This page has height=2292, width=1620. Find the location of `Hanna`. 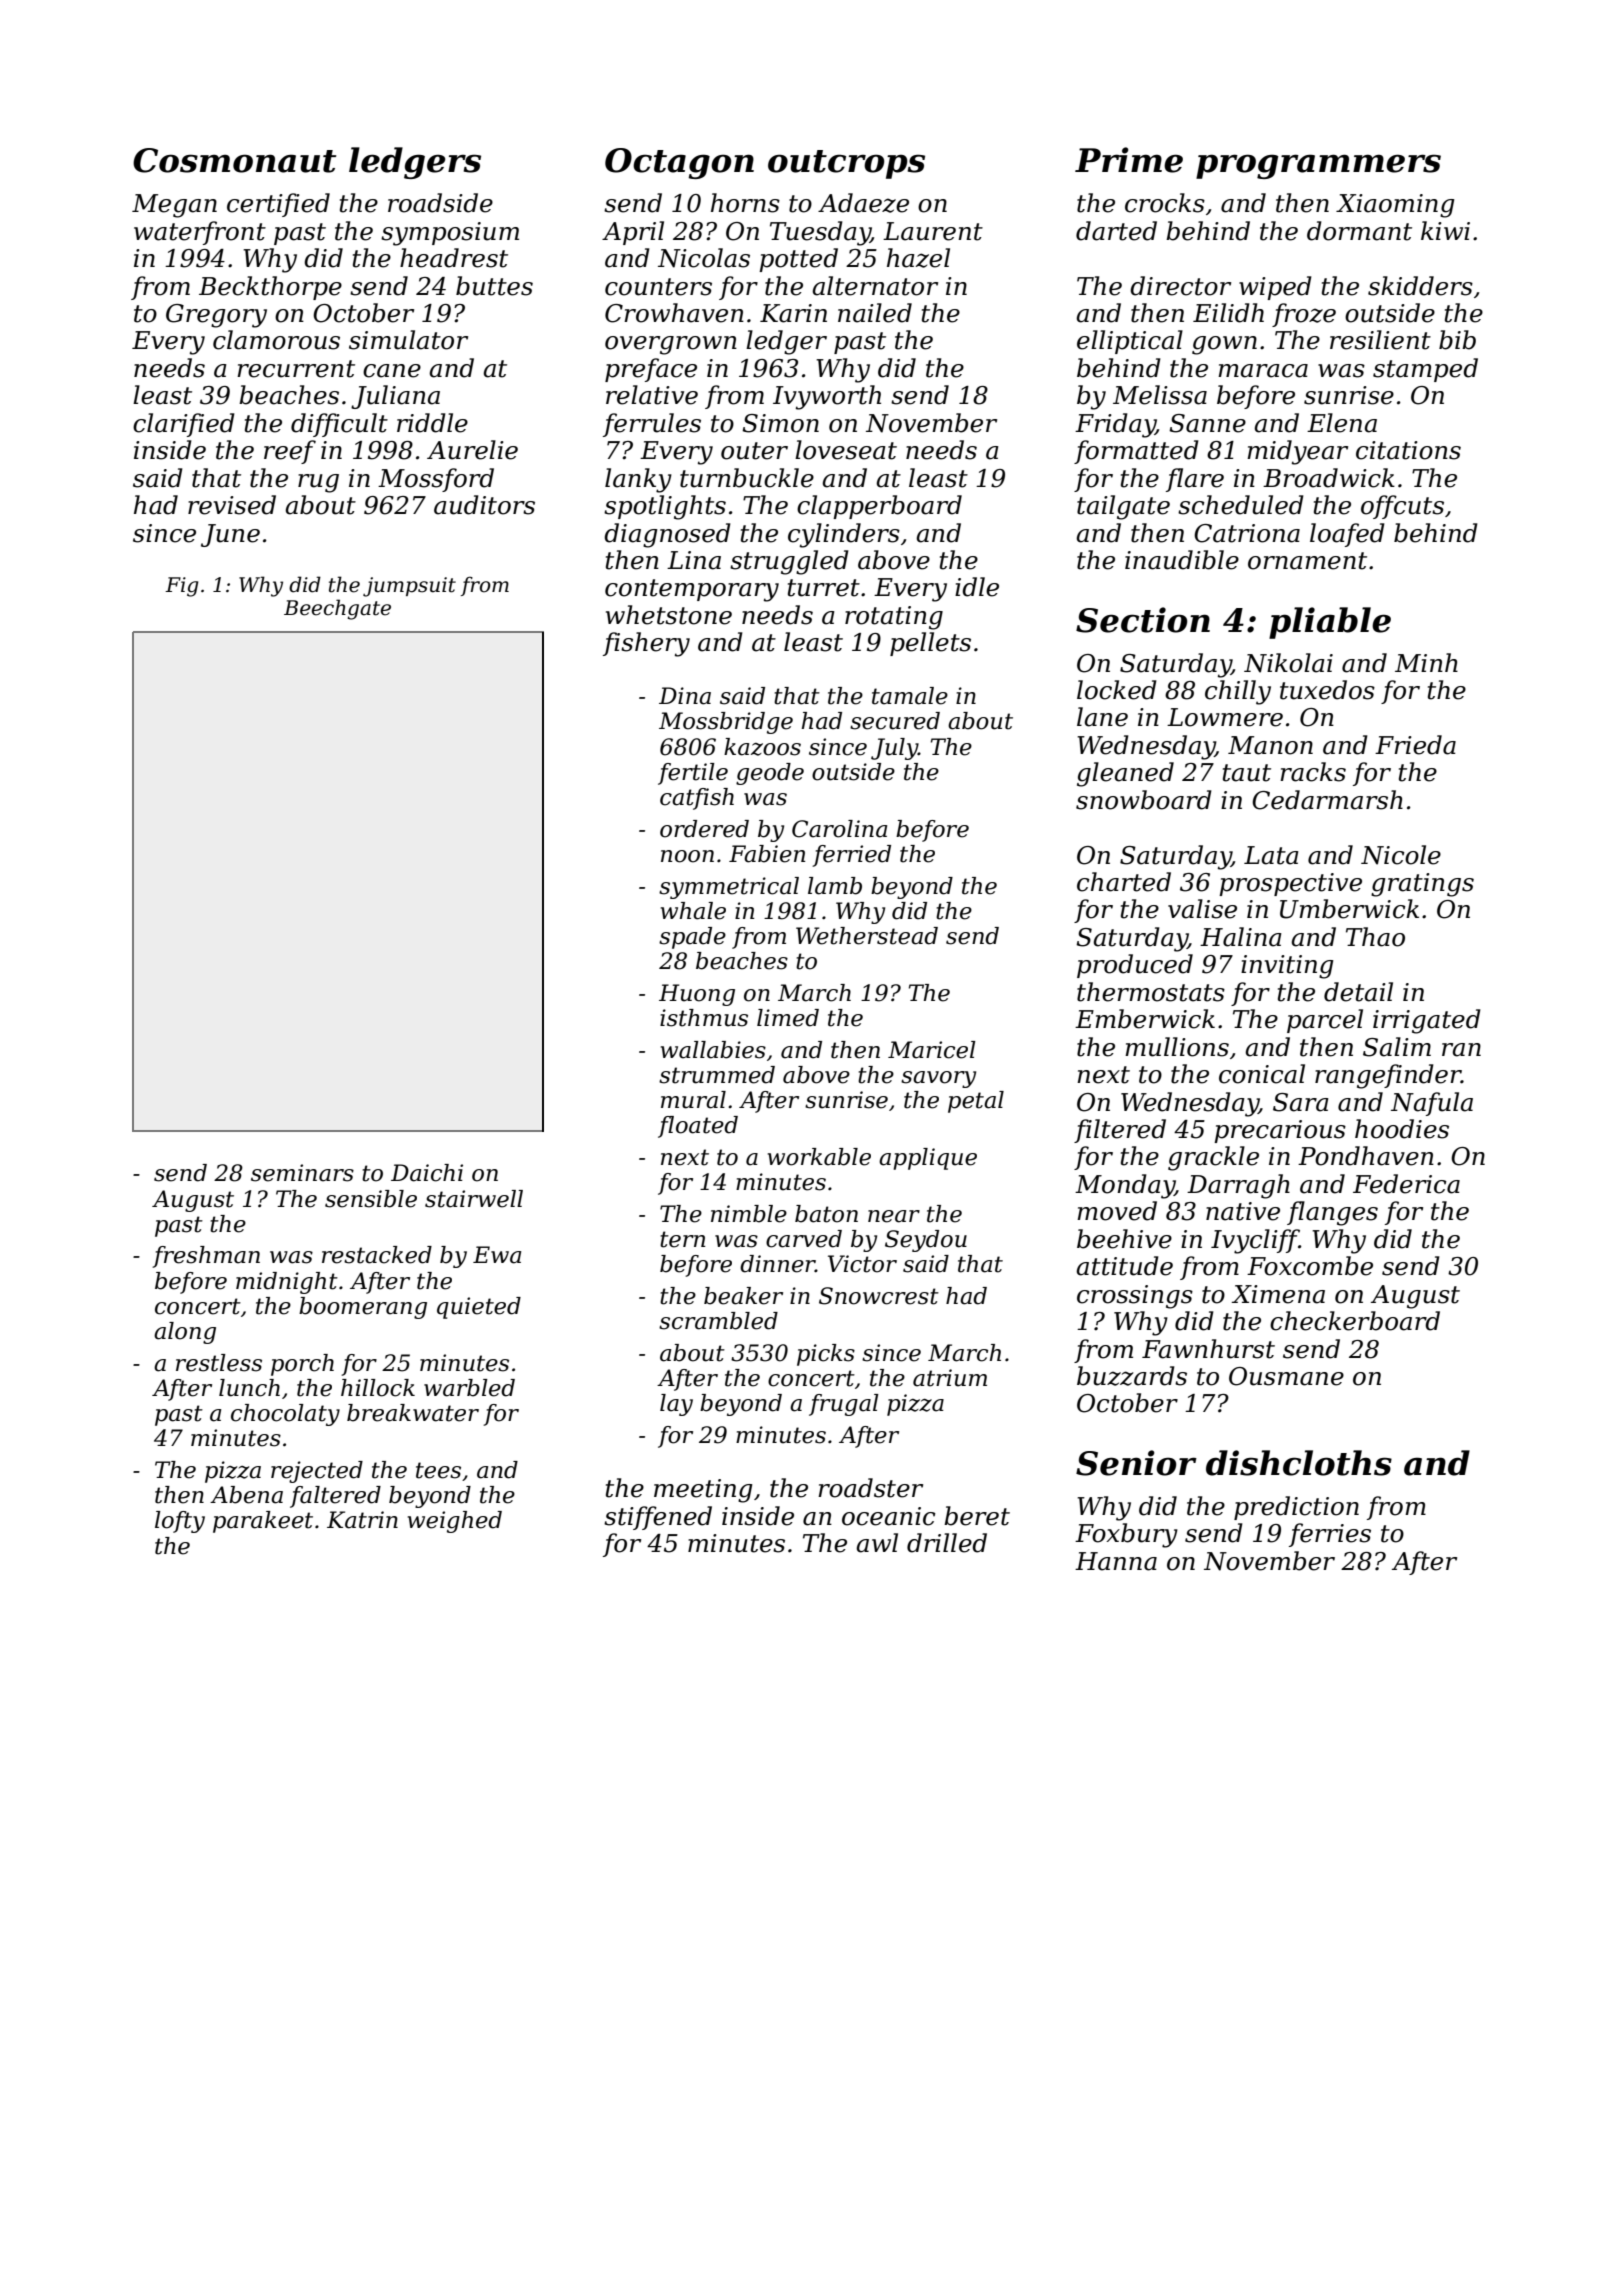

Hanna is located at coordinates (1116, 1561).
